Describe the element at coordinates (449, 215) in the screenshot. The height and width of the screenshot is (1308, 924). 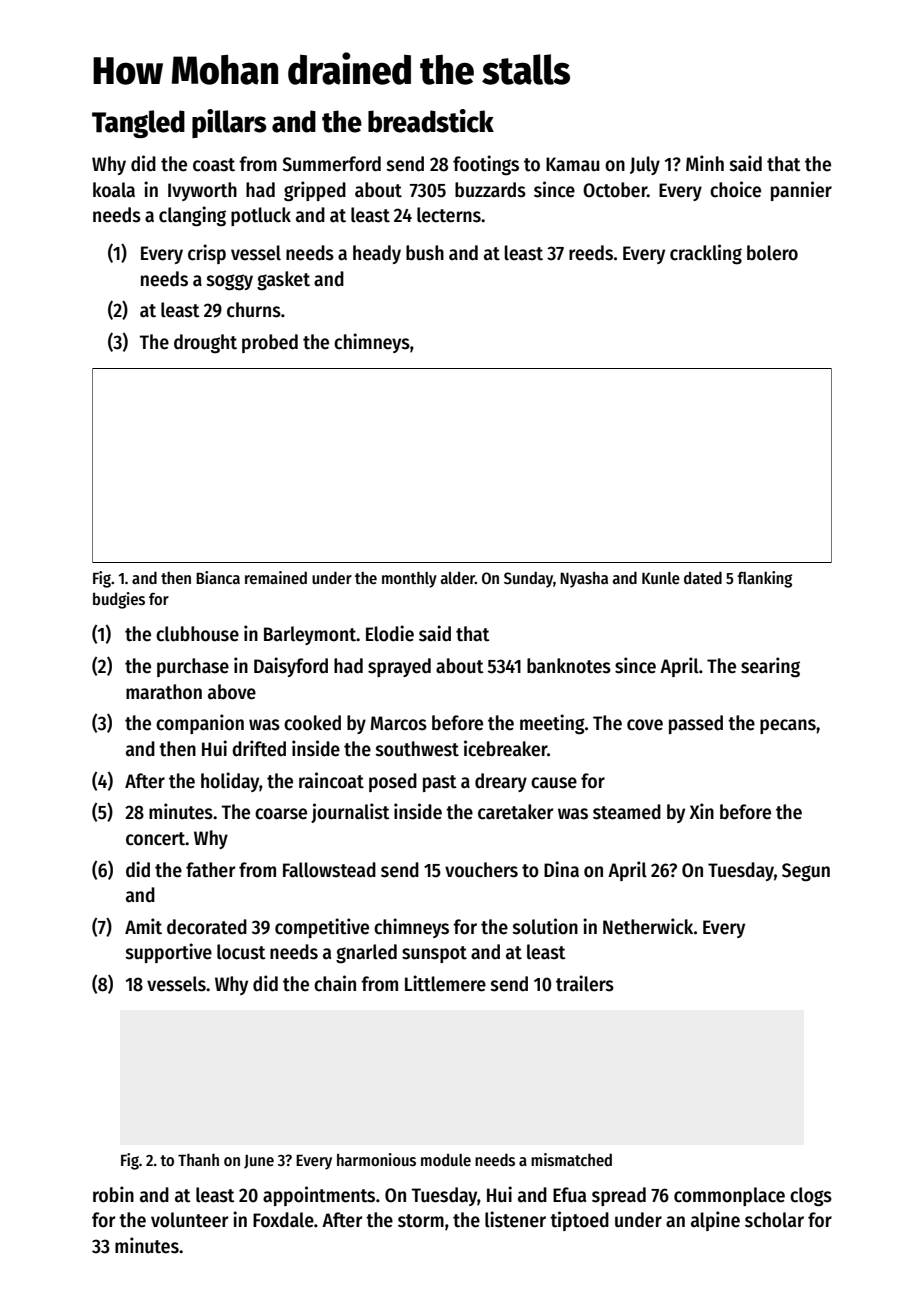
I see `lecterns` at that location.
